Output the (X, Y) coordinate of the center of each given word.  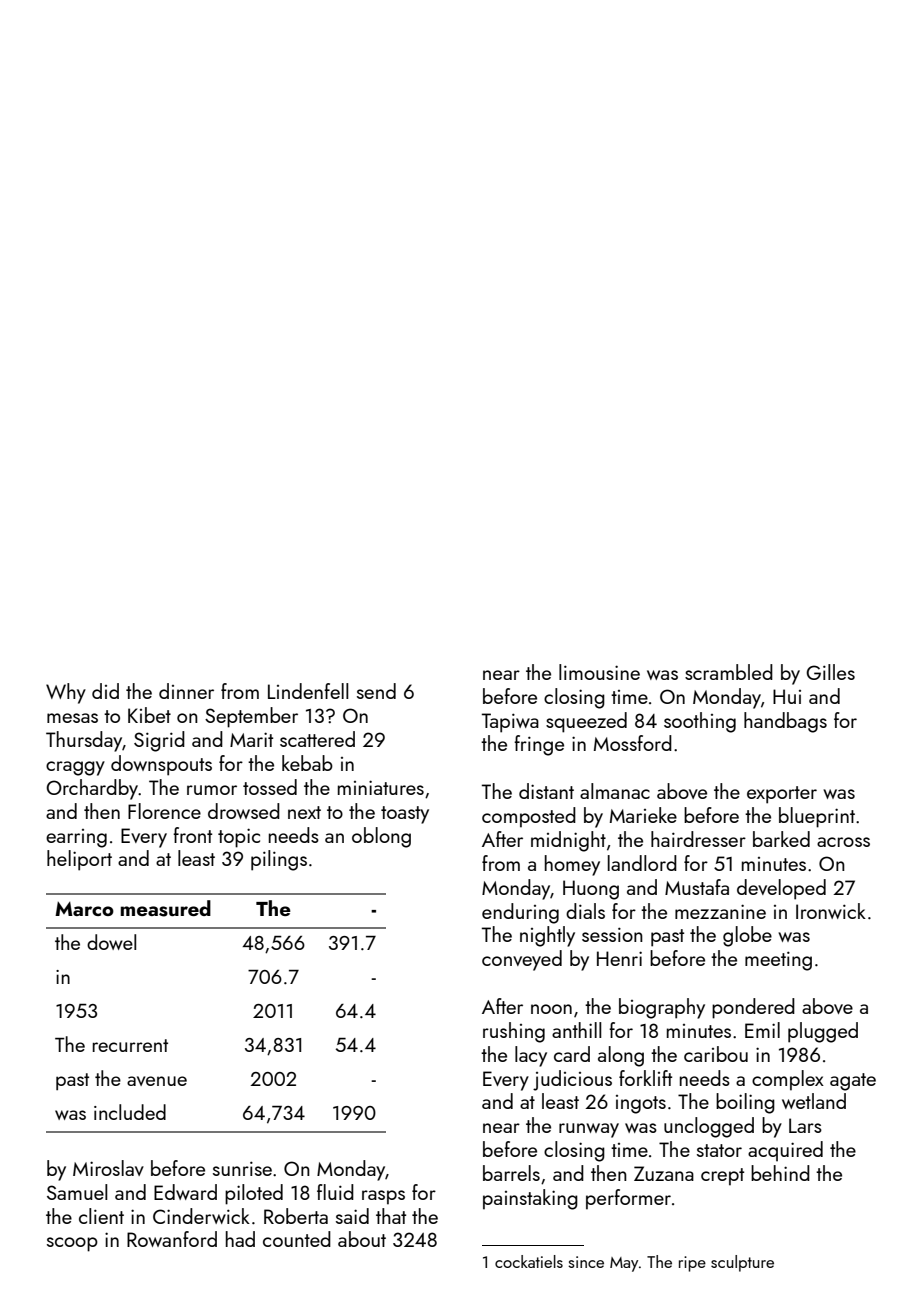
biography (662, 1008)
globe (747, 936)
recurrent (130, 1045)
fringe (539, 745)
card (572, 1054)
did (105, 691)
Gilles (830, 672)
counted (297, 1239)
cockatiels (529, 1261)
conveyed (522, 960)
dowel (111, 942)
